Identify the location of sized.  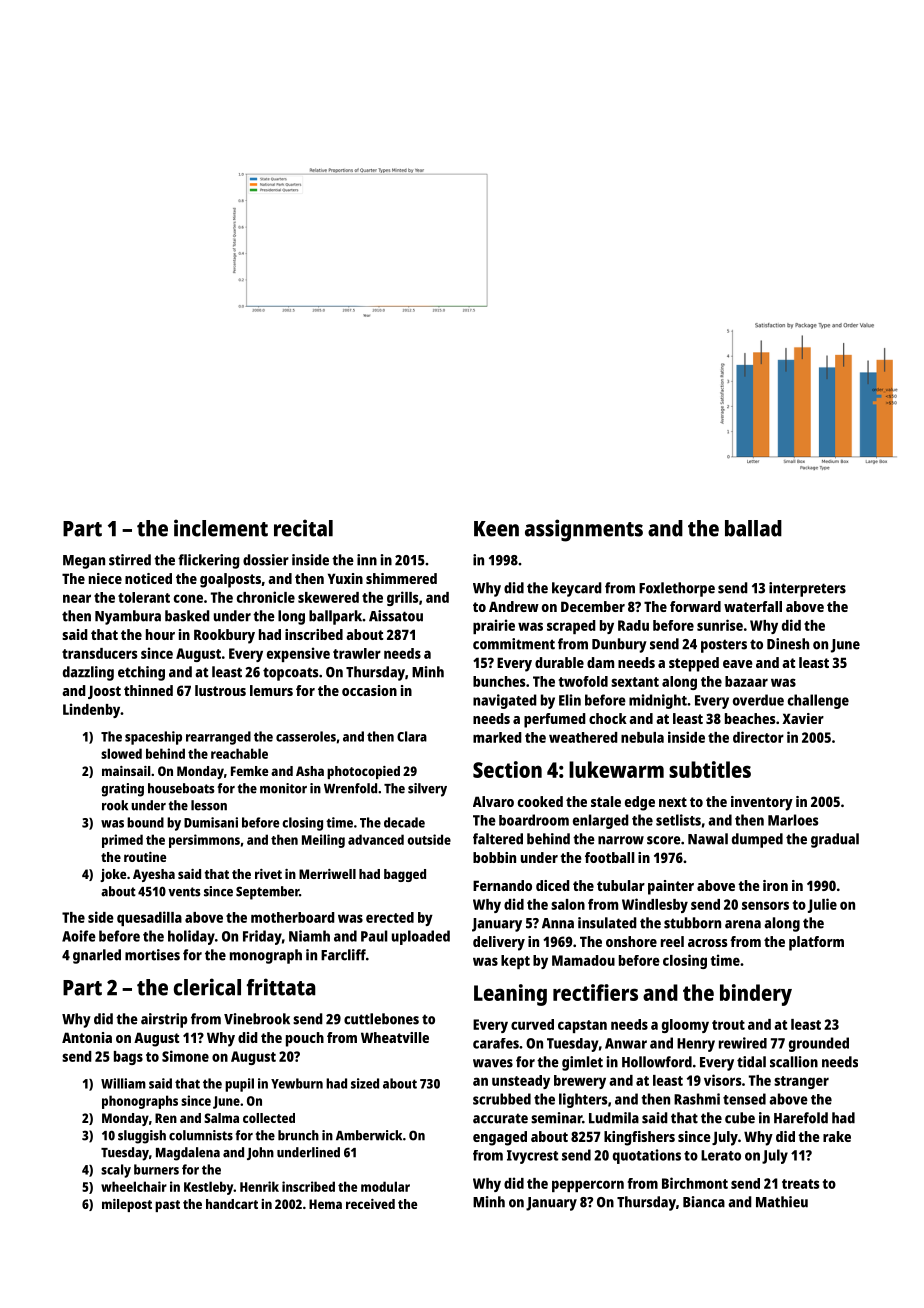
(365, 1083).
